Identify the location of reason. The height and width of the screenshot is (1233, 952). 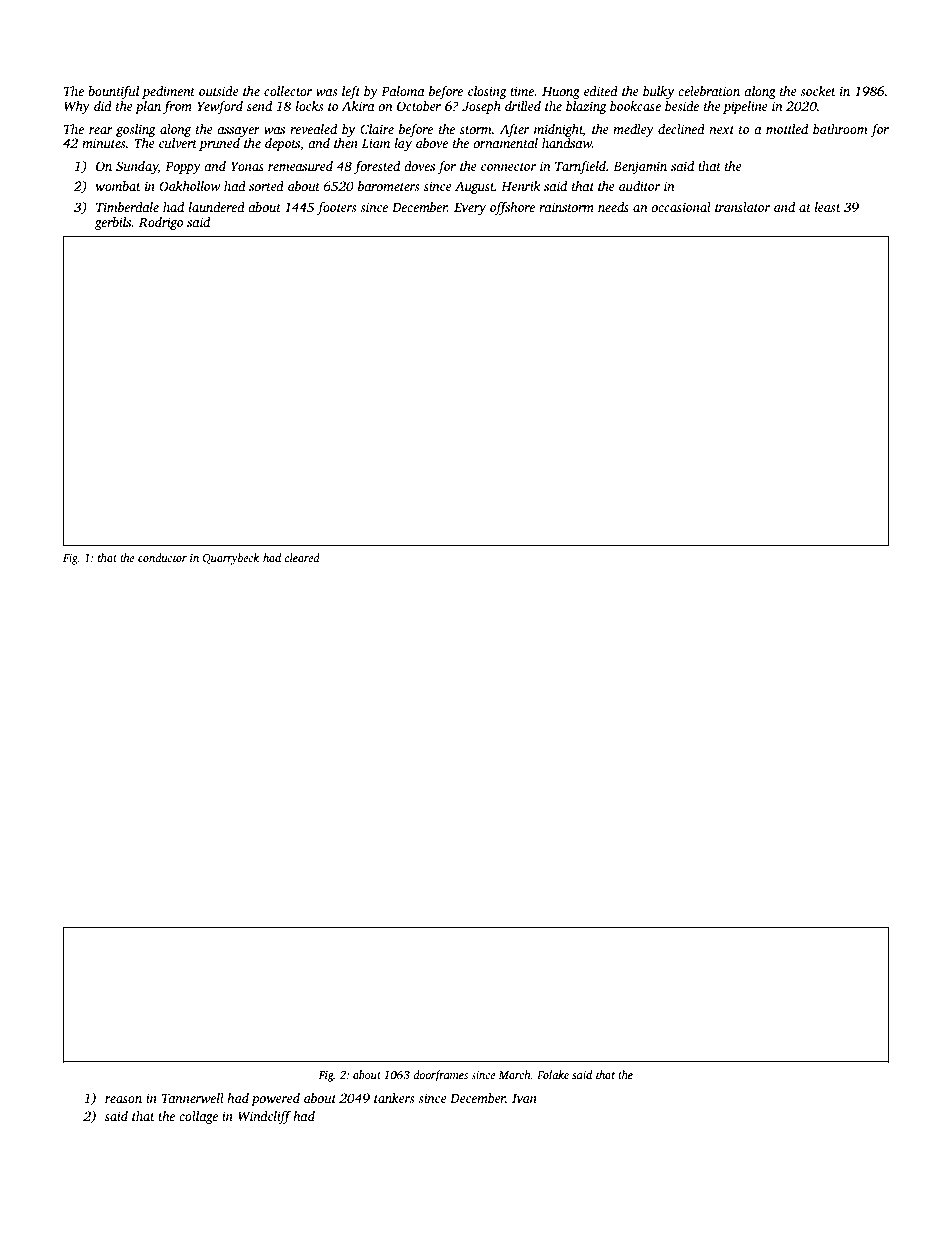
(123, 1099).
